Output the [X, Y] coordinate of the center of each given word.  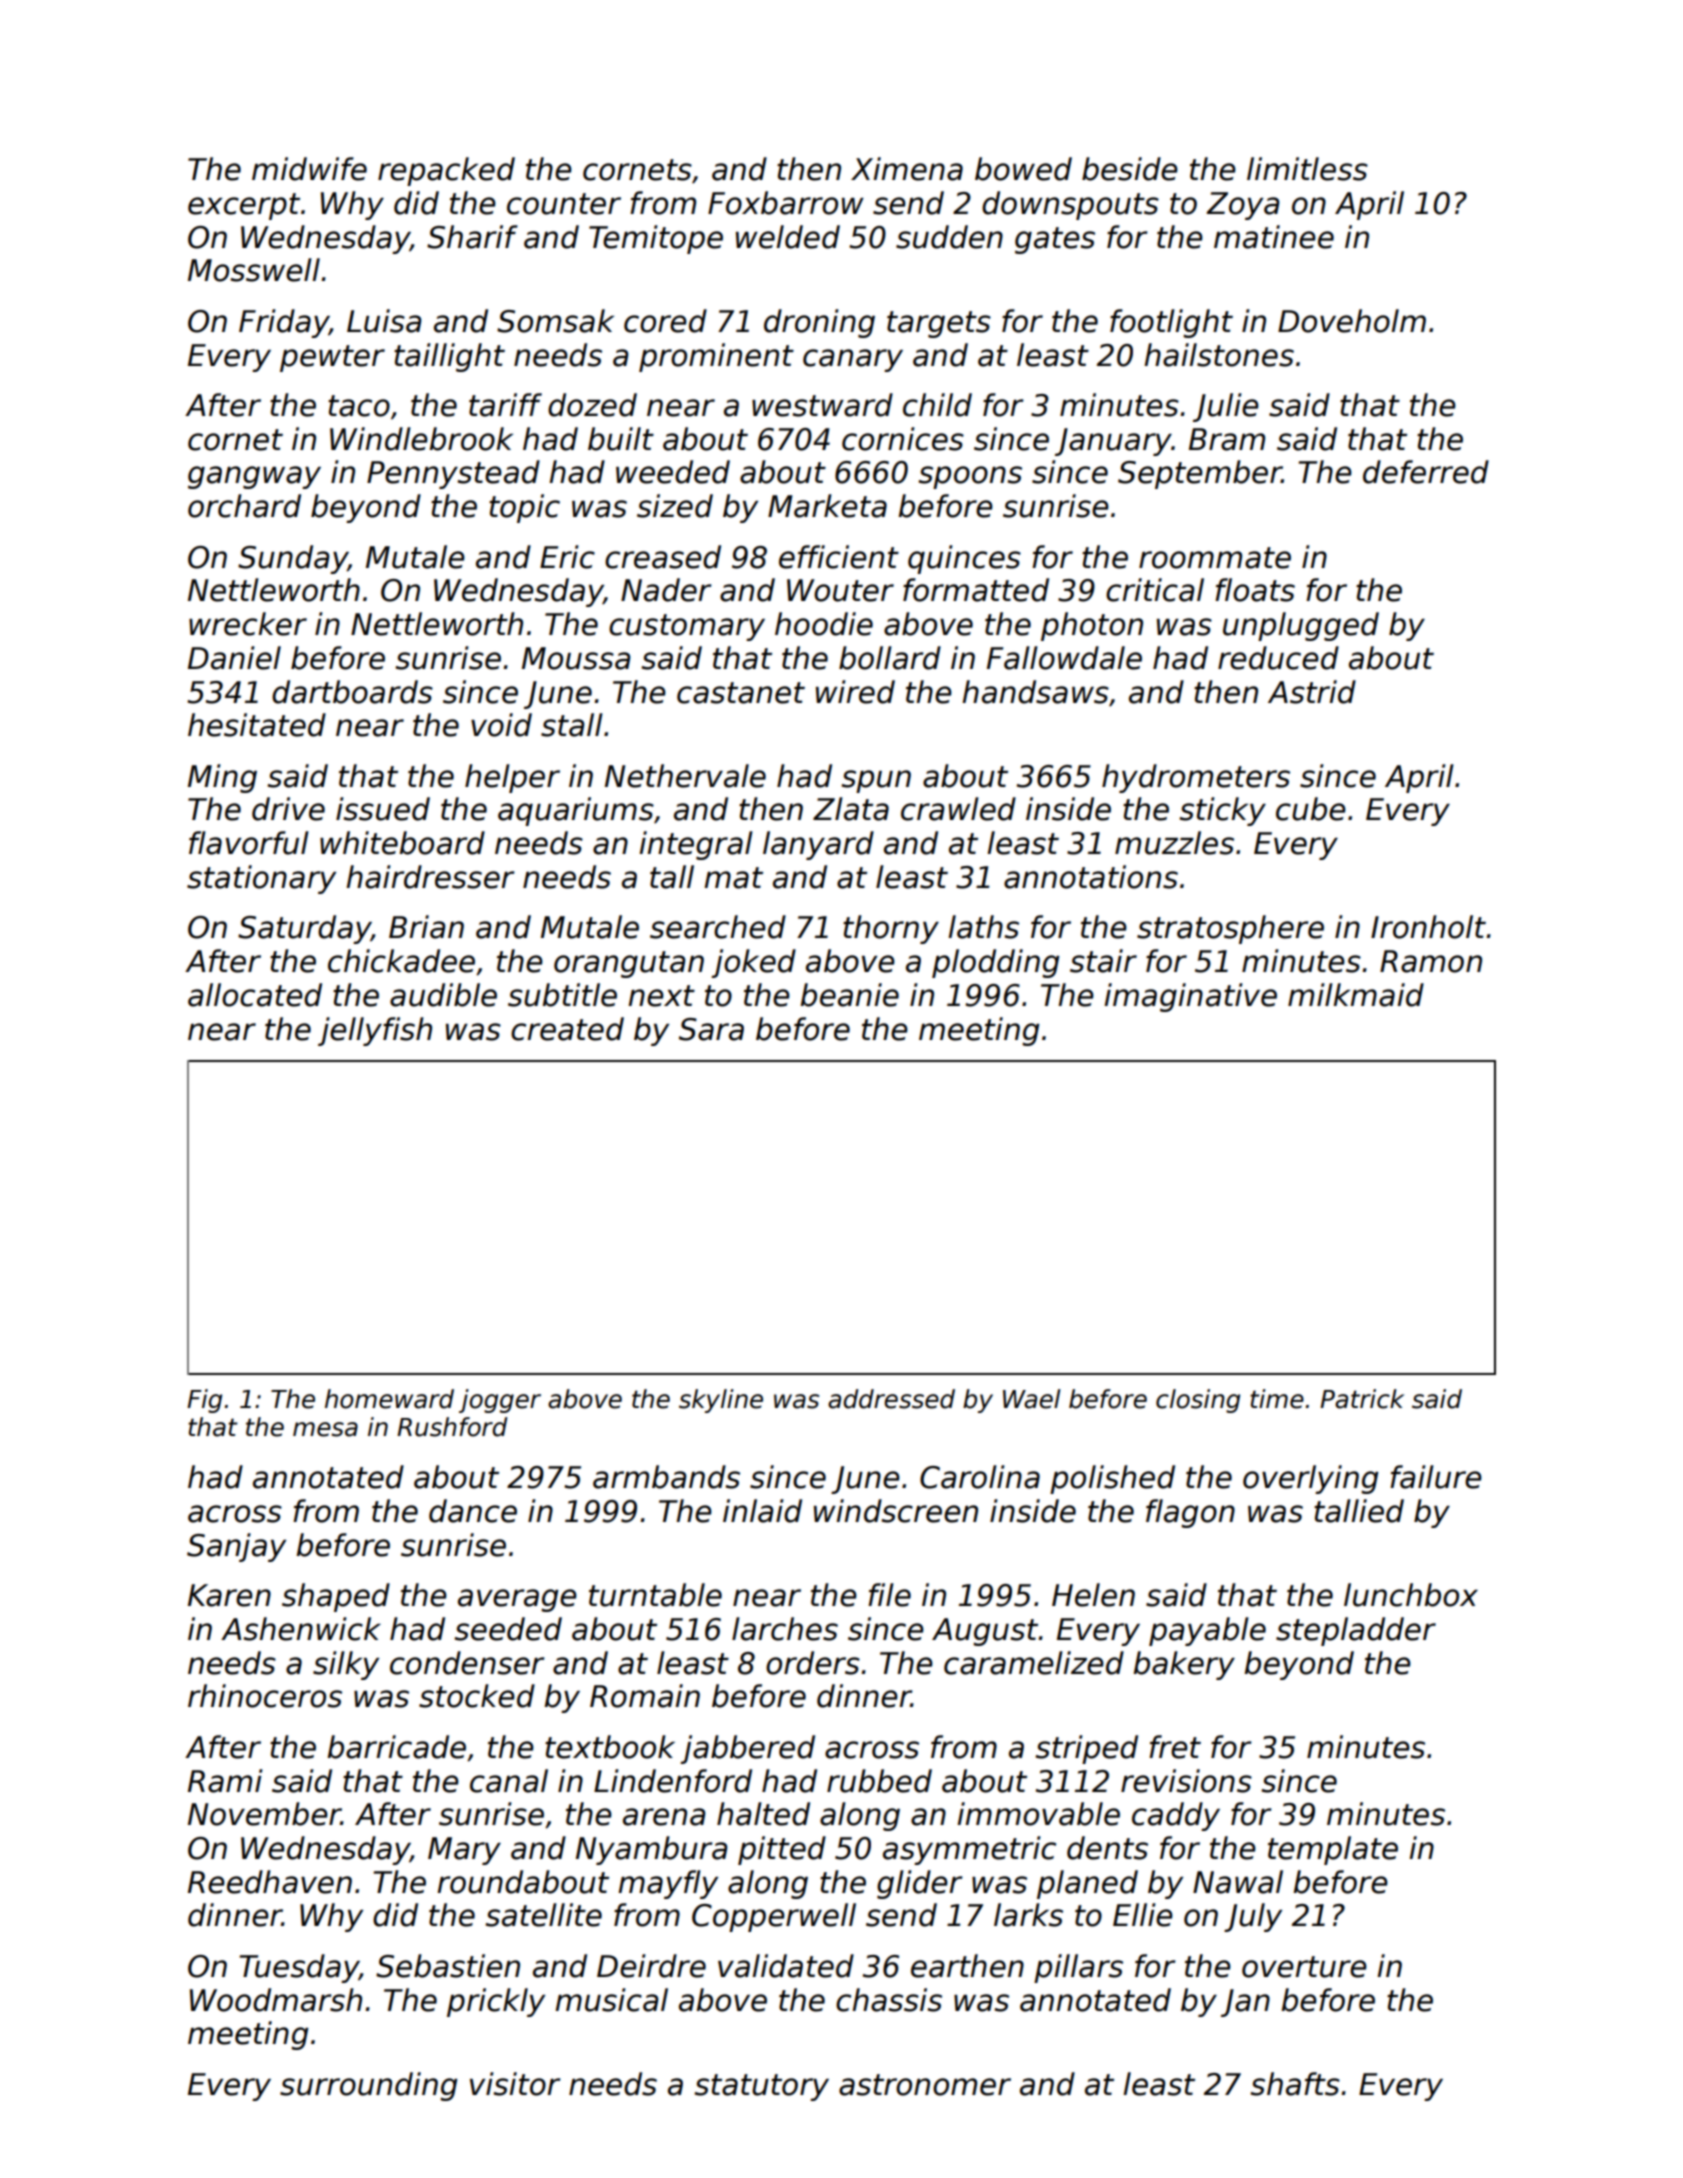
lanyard [818, 845]
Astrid [1312, 692]
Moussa [576, 658]
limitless [1307, 169]
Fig [204, 1401]
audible [443, 995]
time [1277, 1399]
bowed [1023, 169]
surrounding [368, 2086]
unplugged [1301, 626]
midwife [309, 169]
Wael [1032, 1399]
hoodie [824, 624]
